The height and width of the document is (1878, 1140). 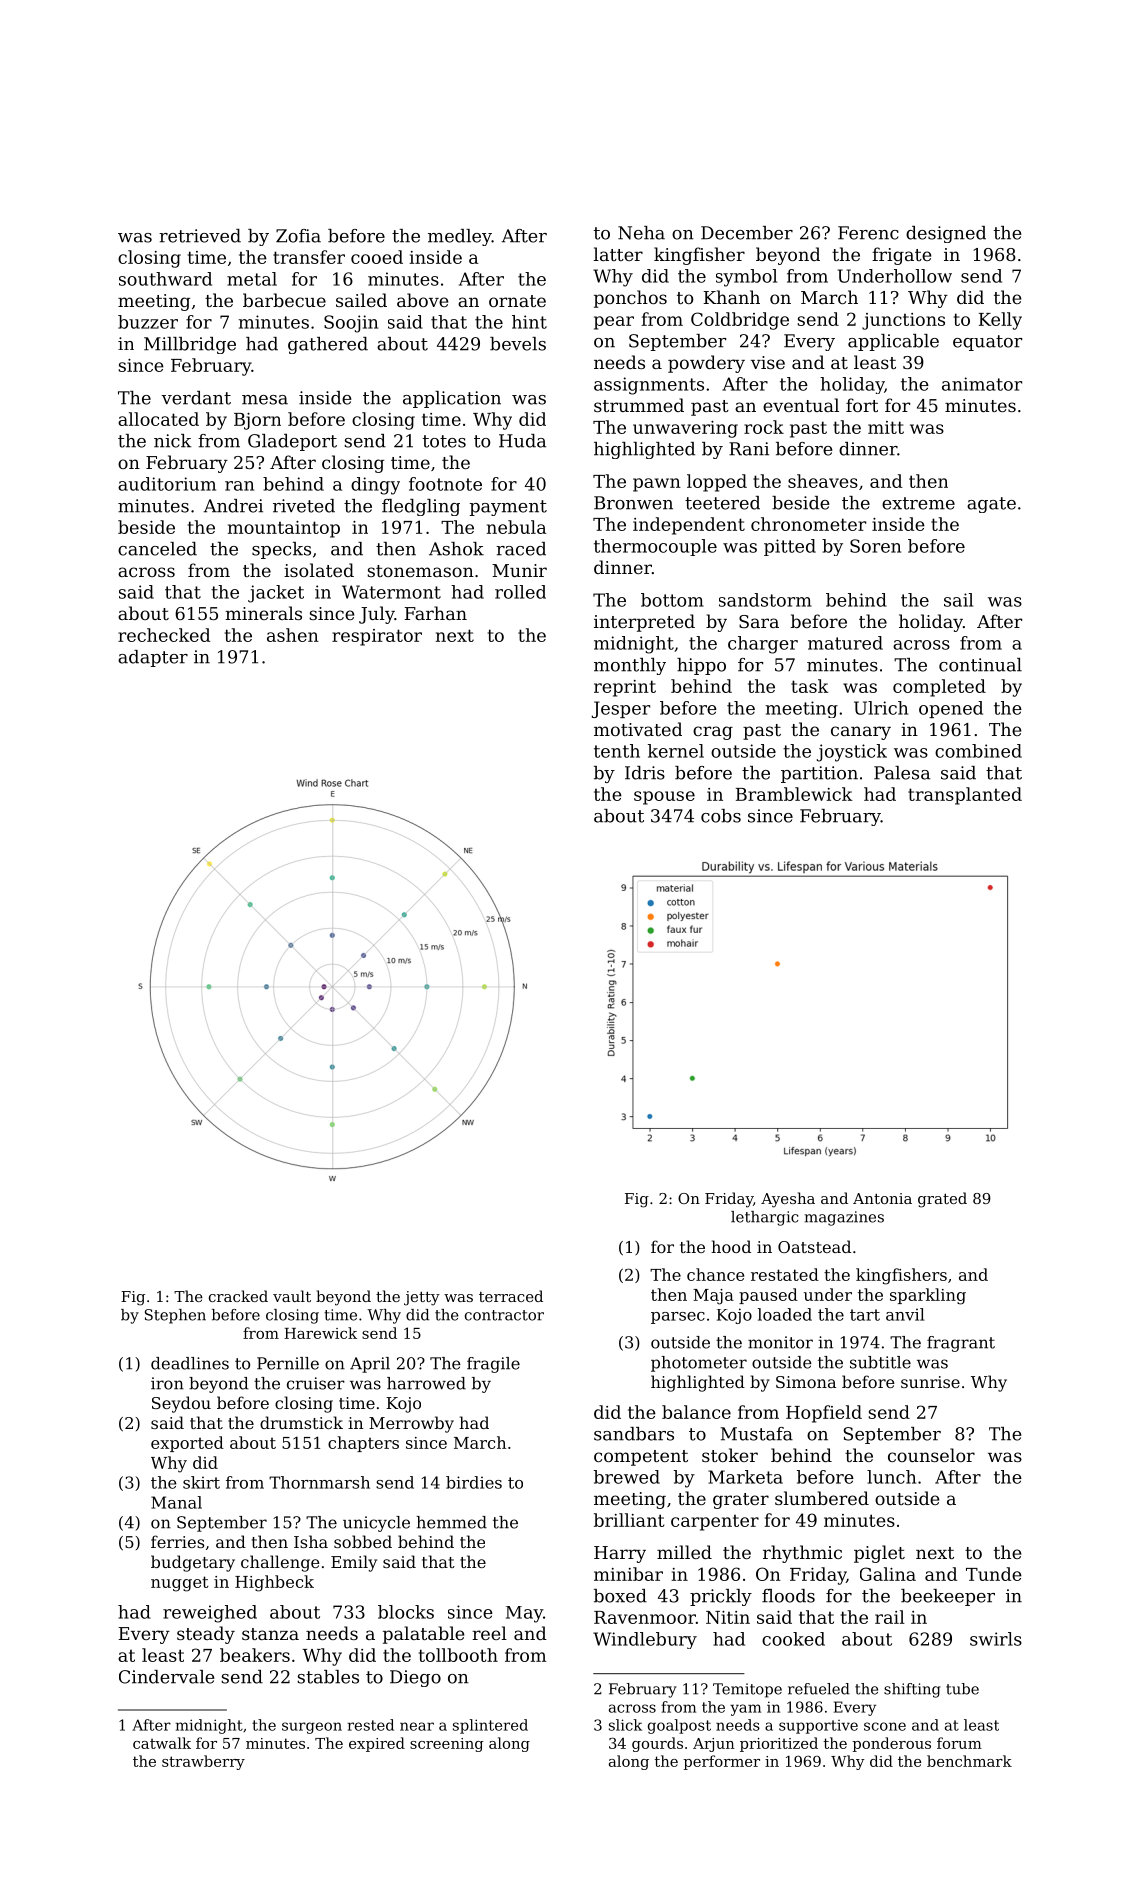 What do you see at coordinates (164, 635) in the document?
I see `rechecked` at bounding box center [164, 635].
